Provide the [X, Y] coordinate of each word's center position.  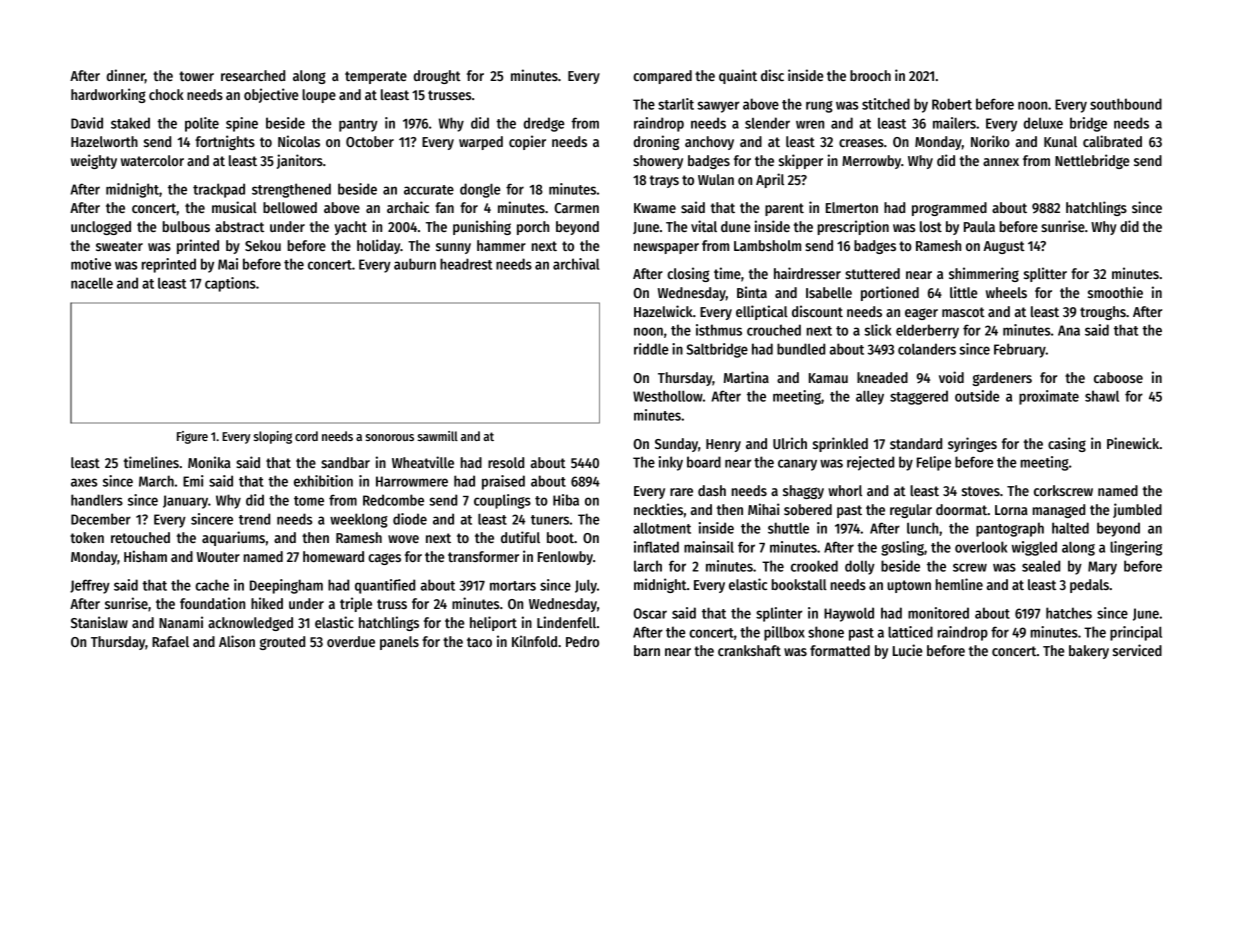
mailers [954, 123]
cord [306, 436]
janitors [300, 161]
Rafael [170, 641]
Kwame [655, 208]
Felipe [934, 463]
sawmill [438, 436]
